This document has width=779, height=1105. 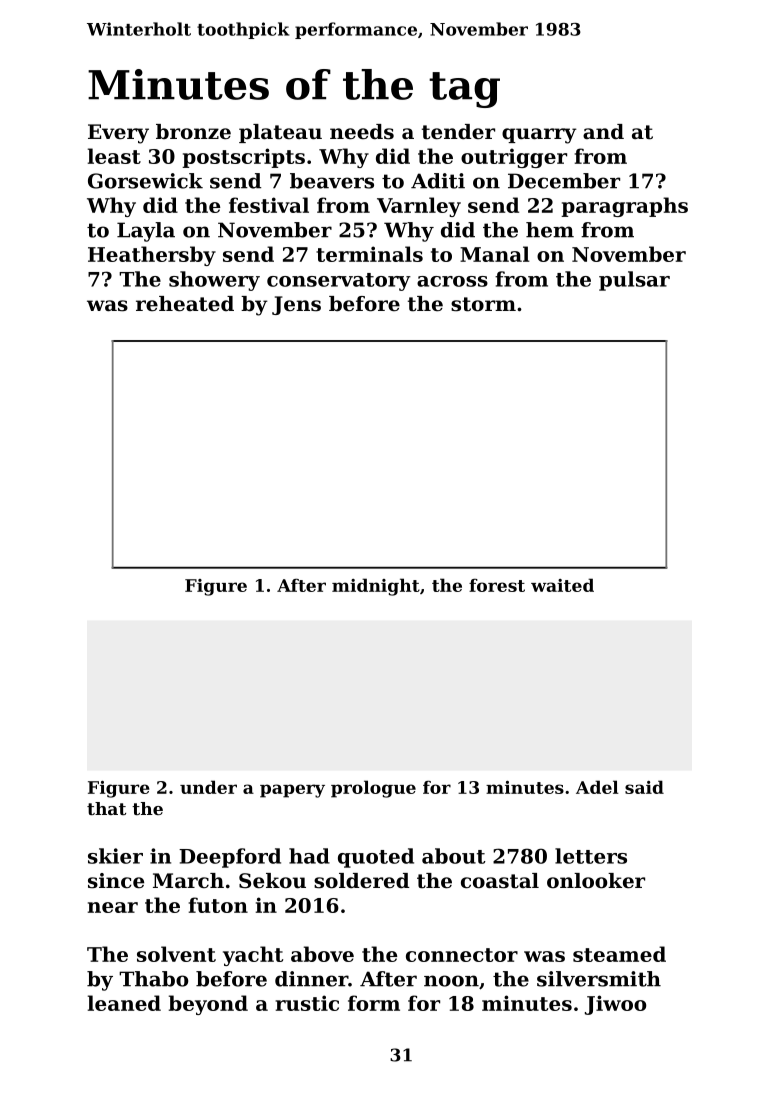 I want to click on midnight, so click(x=376, y=587).
